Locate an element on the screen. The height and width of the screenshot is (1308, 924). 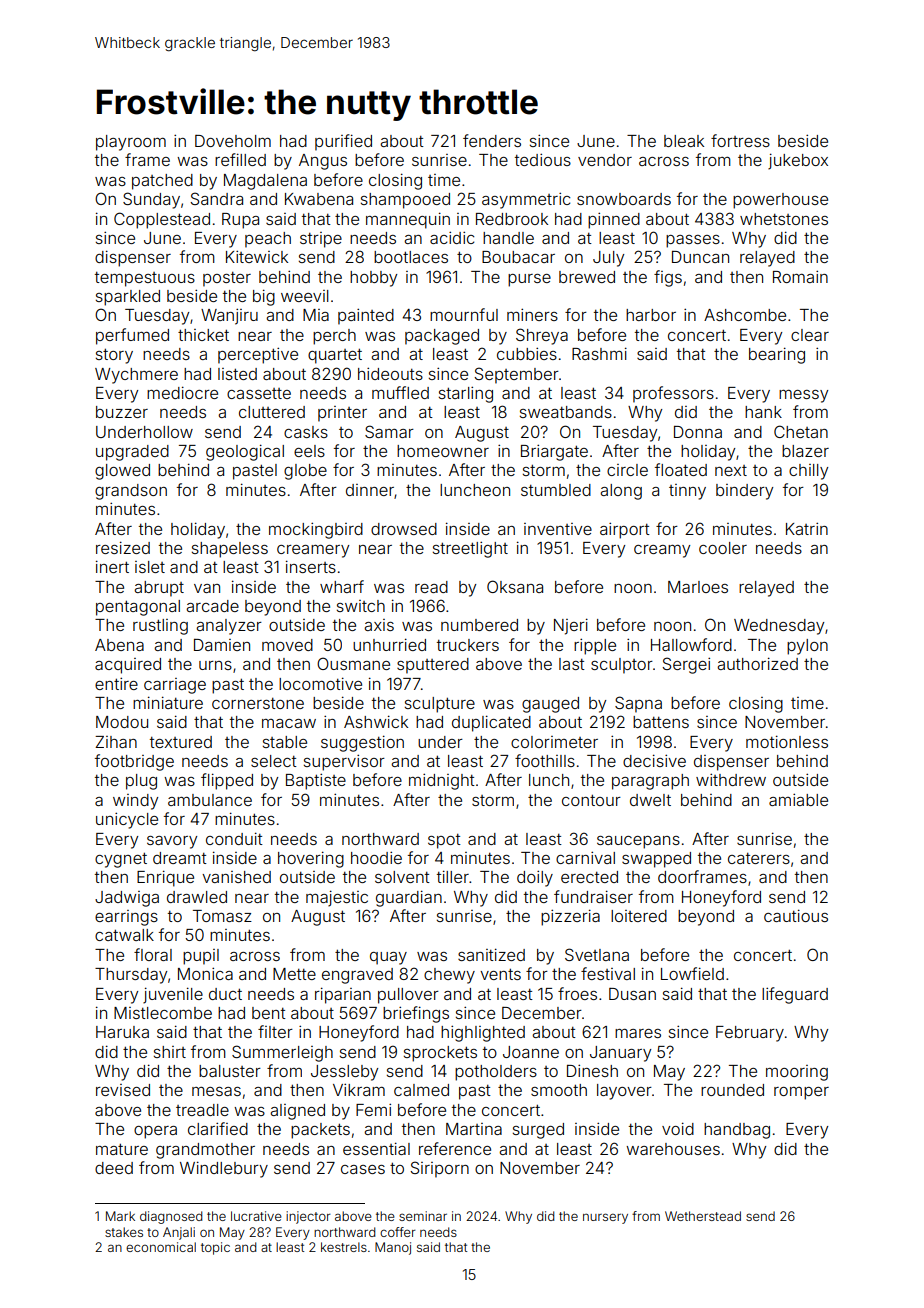
harbor is located at coordinates (651, 315).
